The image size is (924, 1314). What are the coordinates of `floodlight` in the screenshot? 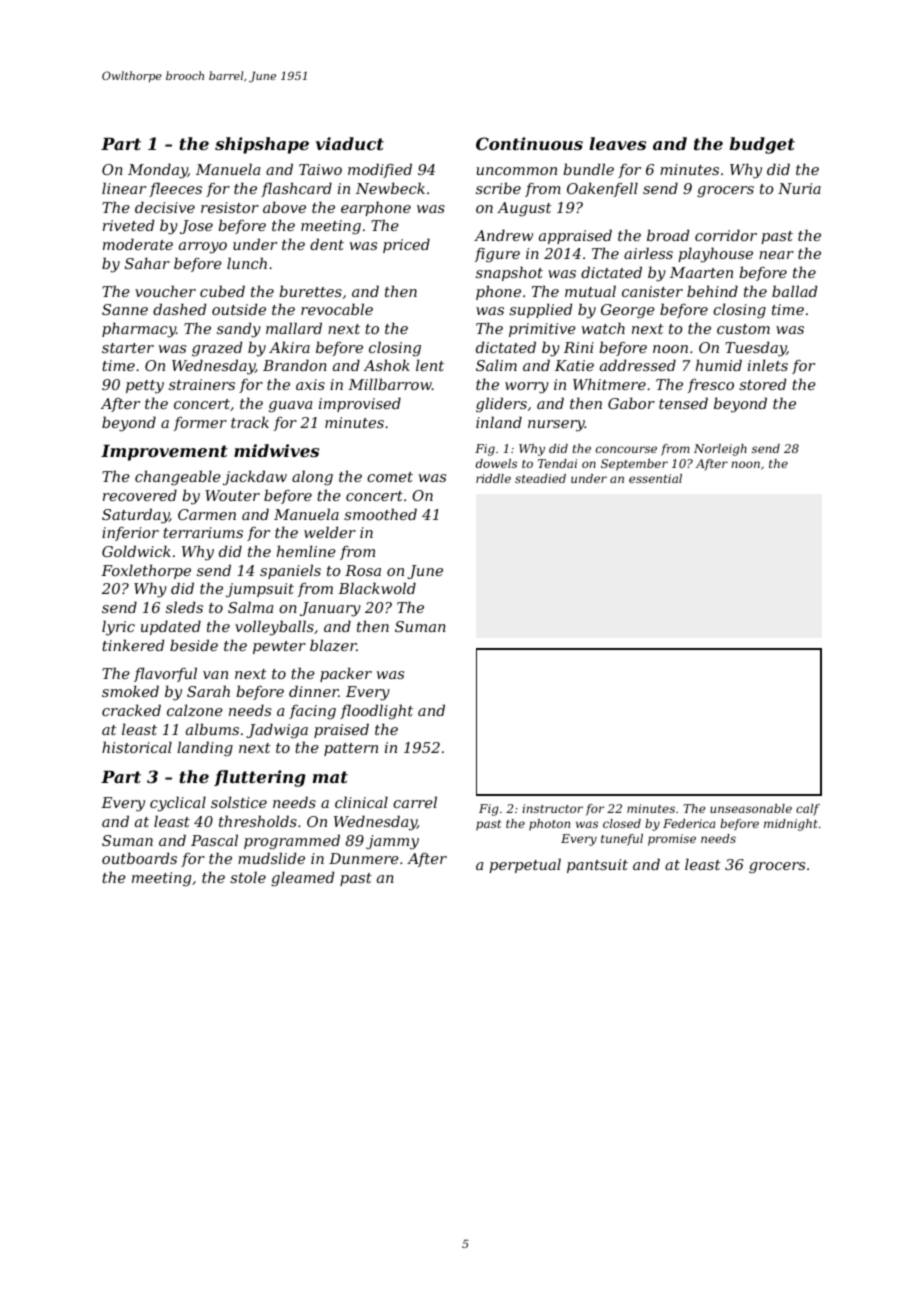 It's located at (376, 712).
